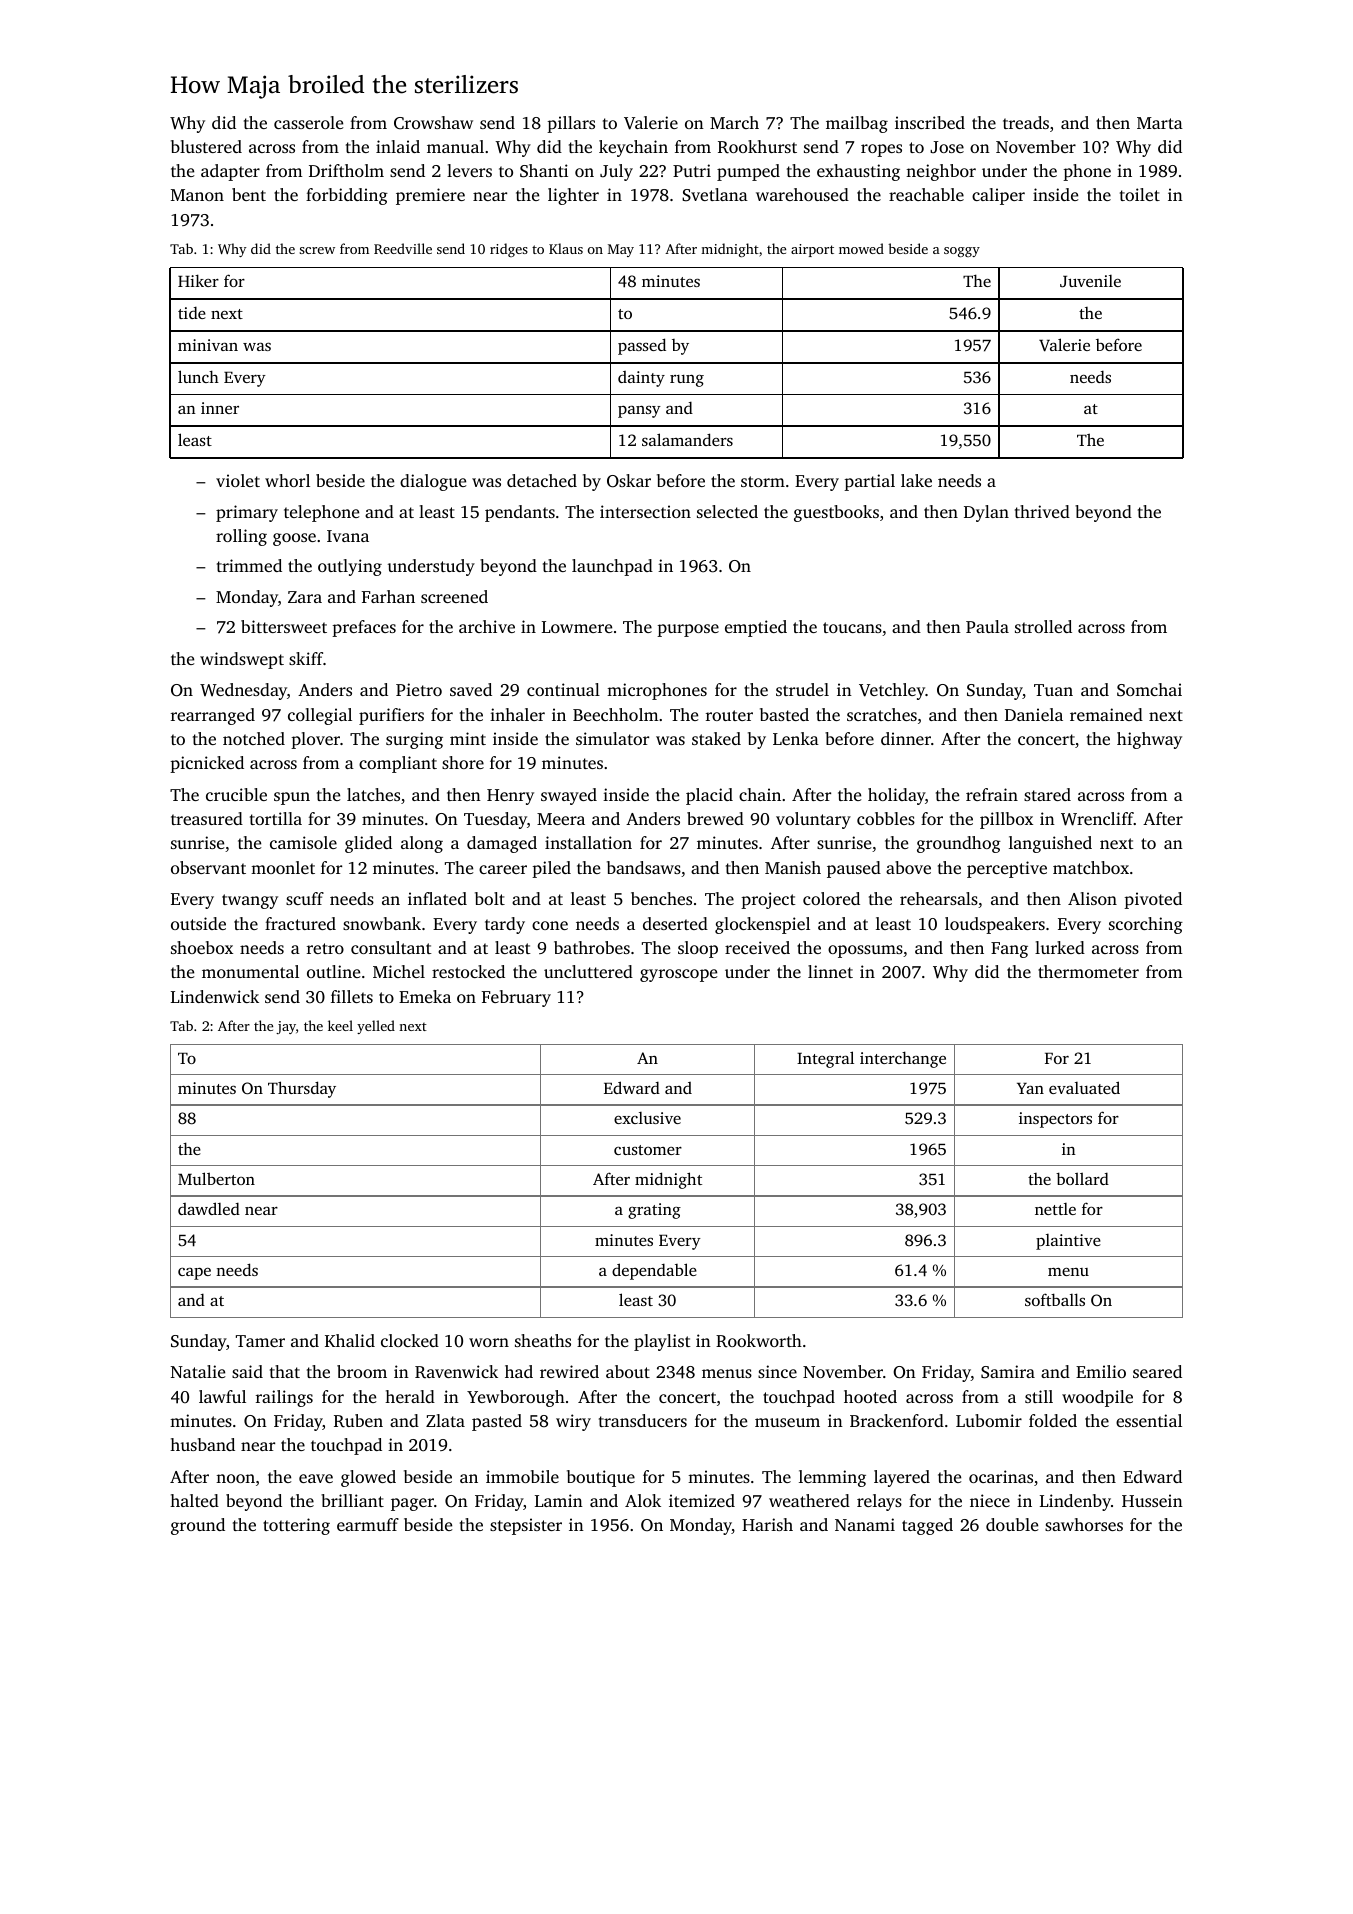 The height and width of the screenshot is (1914, 1353). What do you see at coordinates (588, 971) in the screenshot?
I see `uncluttered` at bounding box center [588, 971].
